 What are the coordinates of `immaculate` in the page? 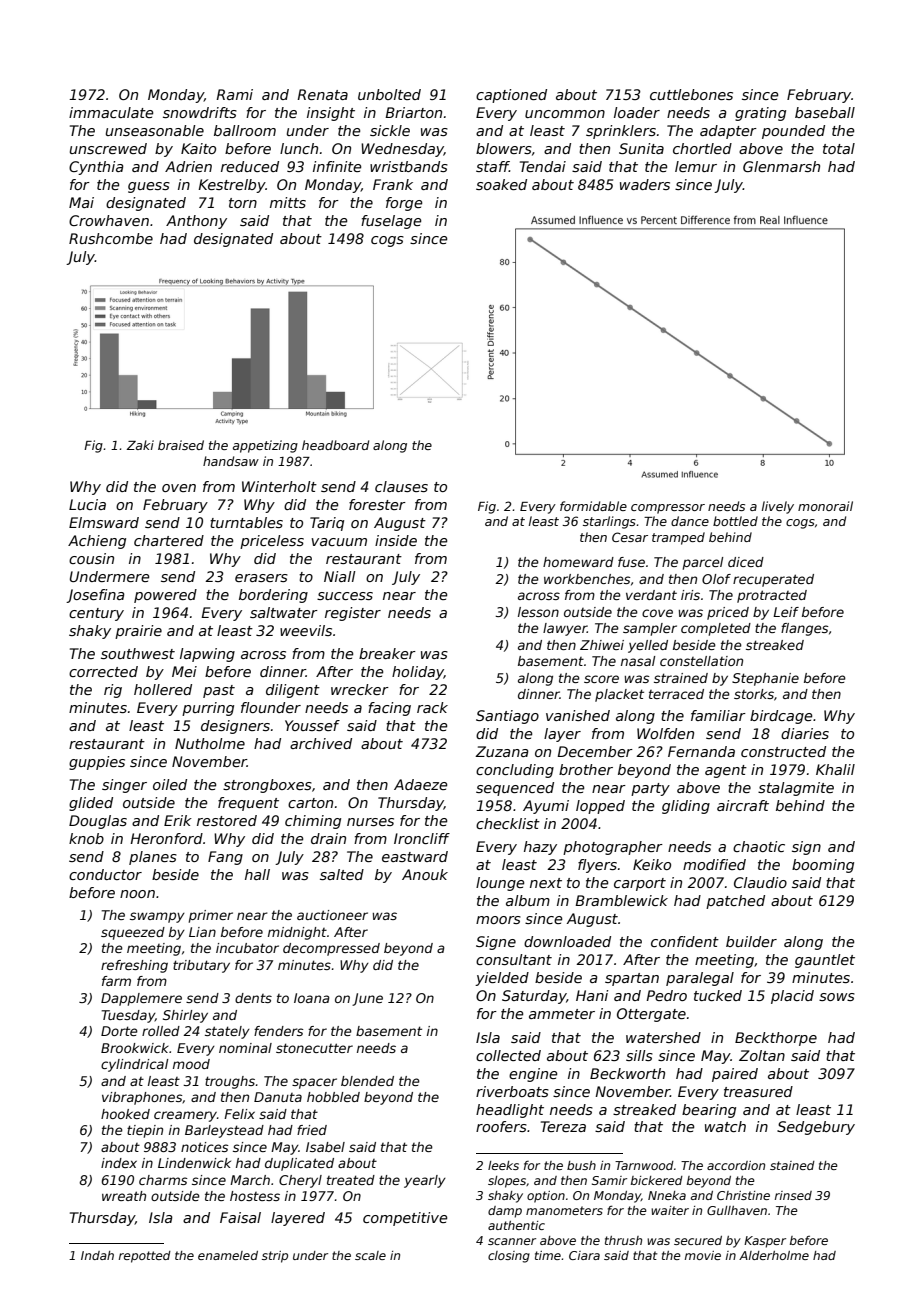 It's located at (111, 112).
